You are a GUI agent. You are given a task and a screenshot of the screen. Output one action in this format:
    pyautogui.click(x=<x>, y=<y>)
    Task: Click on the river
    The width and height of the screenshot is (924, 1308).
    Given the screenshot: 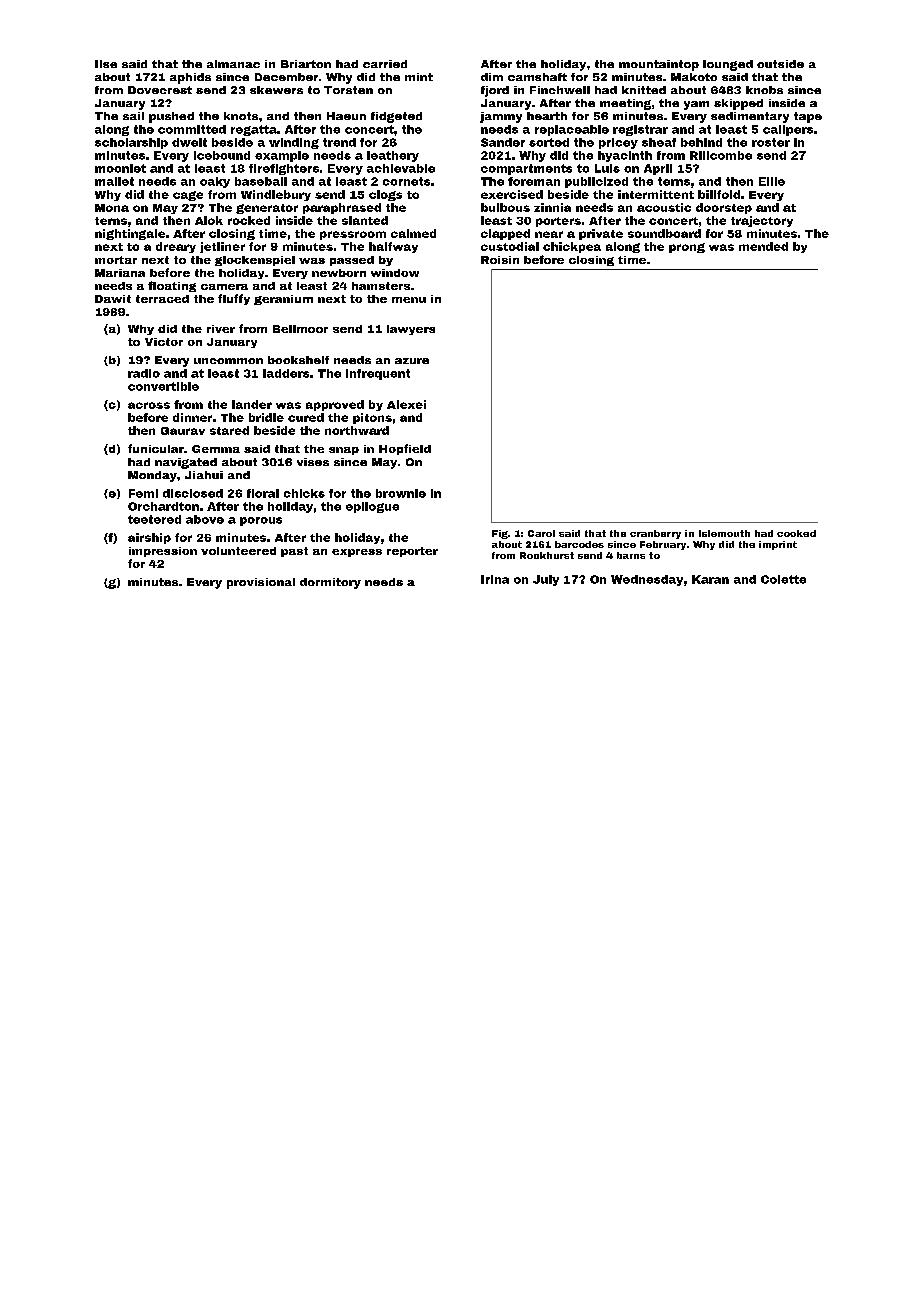 What is the action you would take?
    pyautogui.click(x=221, y=329)
